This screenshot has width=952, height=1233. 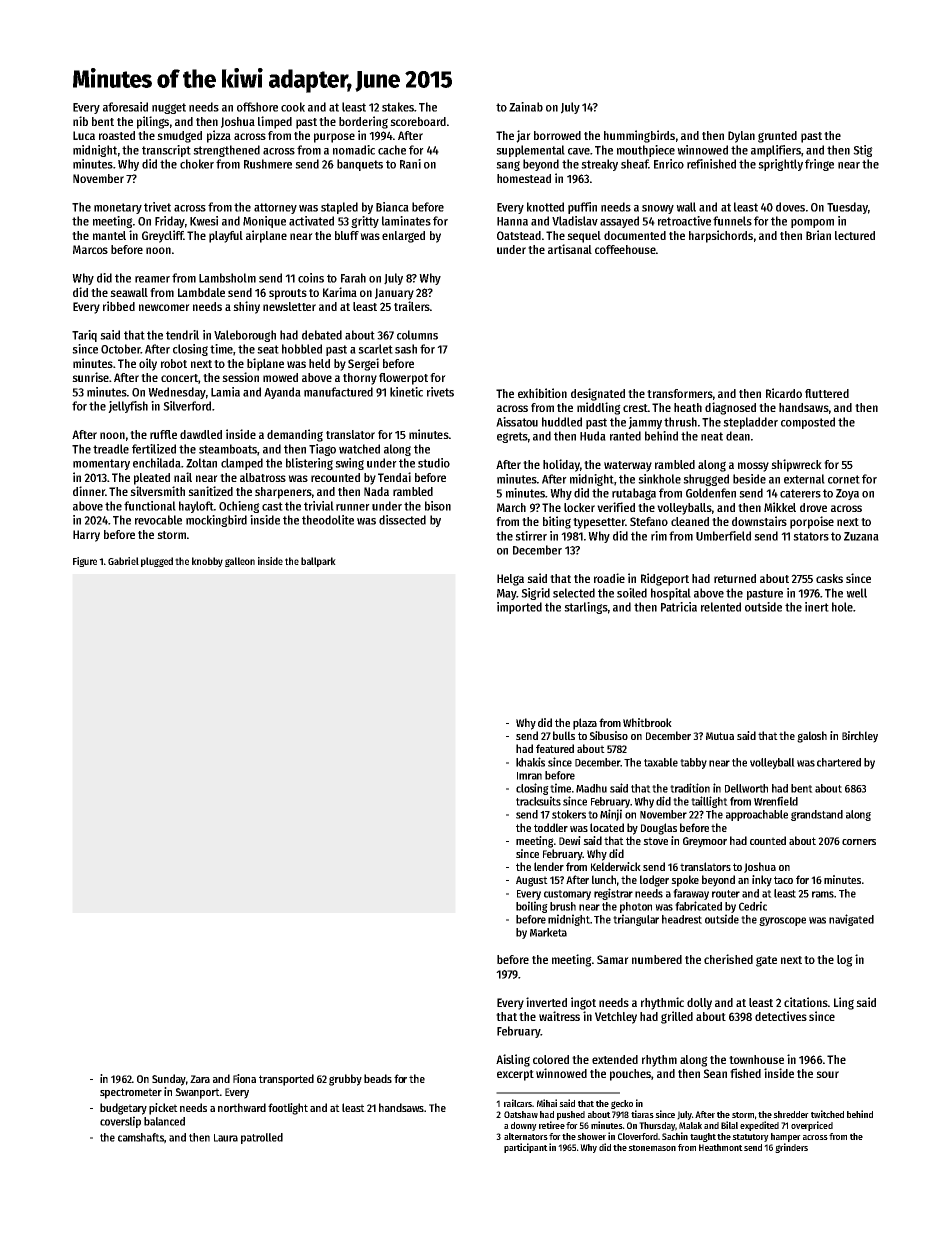 What do you see at coordinates (639, 136) in the screenshot?
I see `hummingbirds` at bounding box center [639, 136].
